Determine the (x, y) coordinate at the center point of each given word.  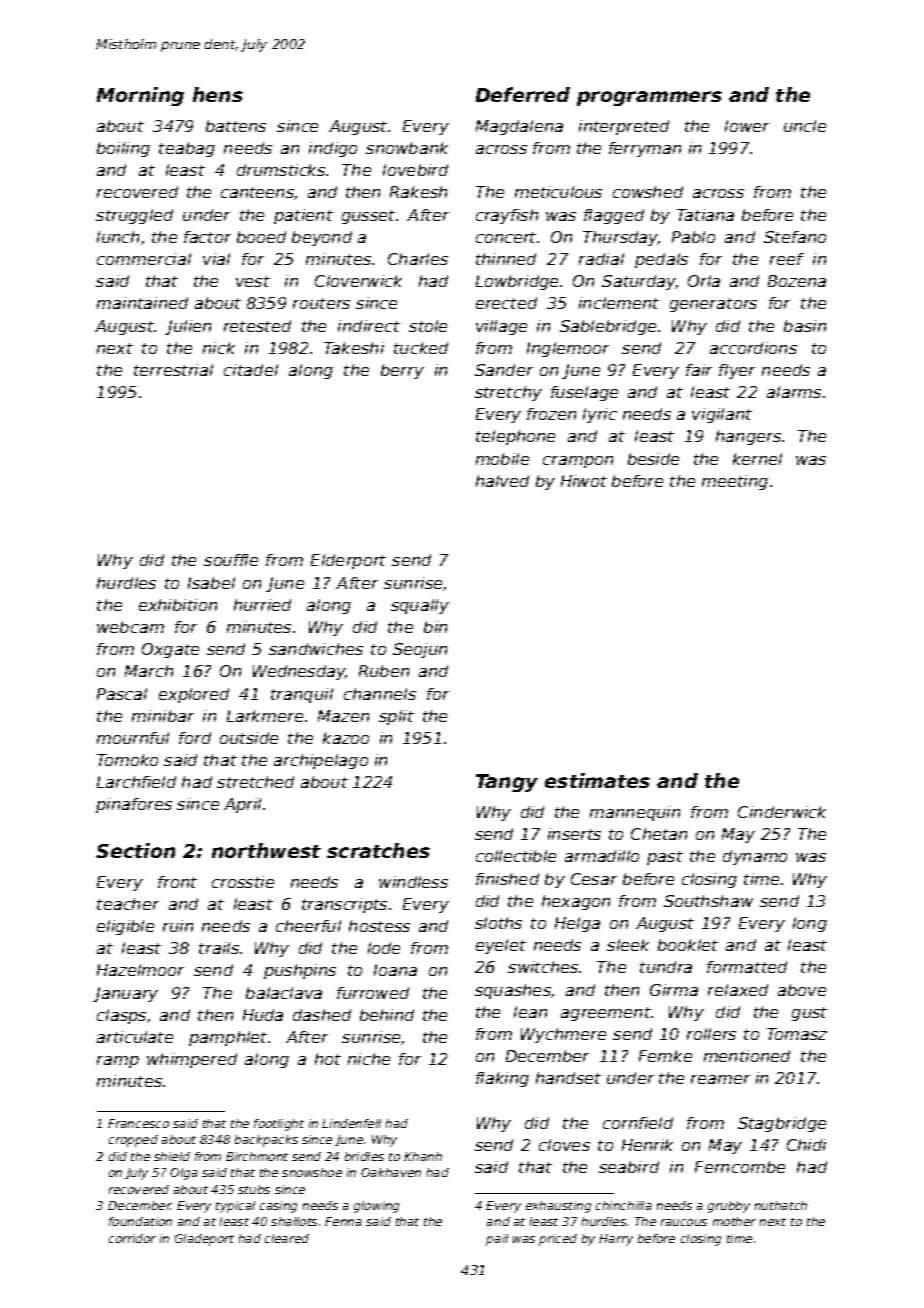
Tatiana (705, 215)
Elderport (348, 561)
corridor (132, 1238)
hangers (748, 437)
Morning (140, 96)
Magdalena (519, 127)
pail (497, 1240)
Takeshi (354, 348)
